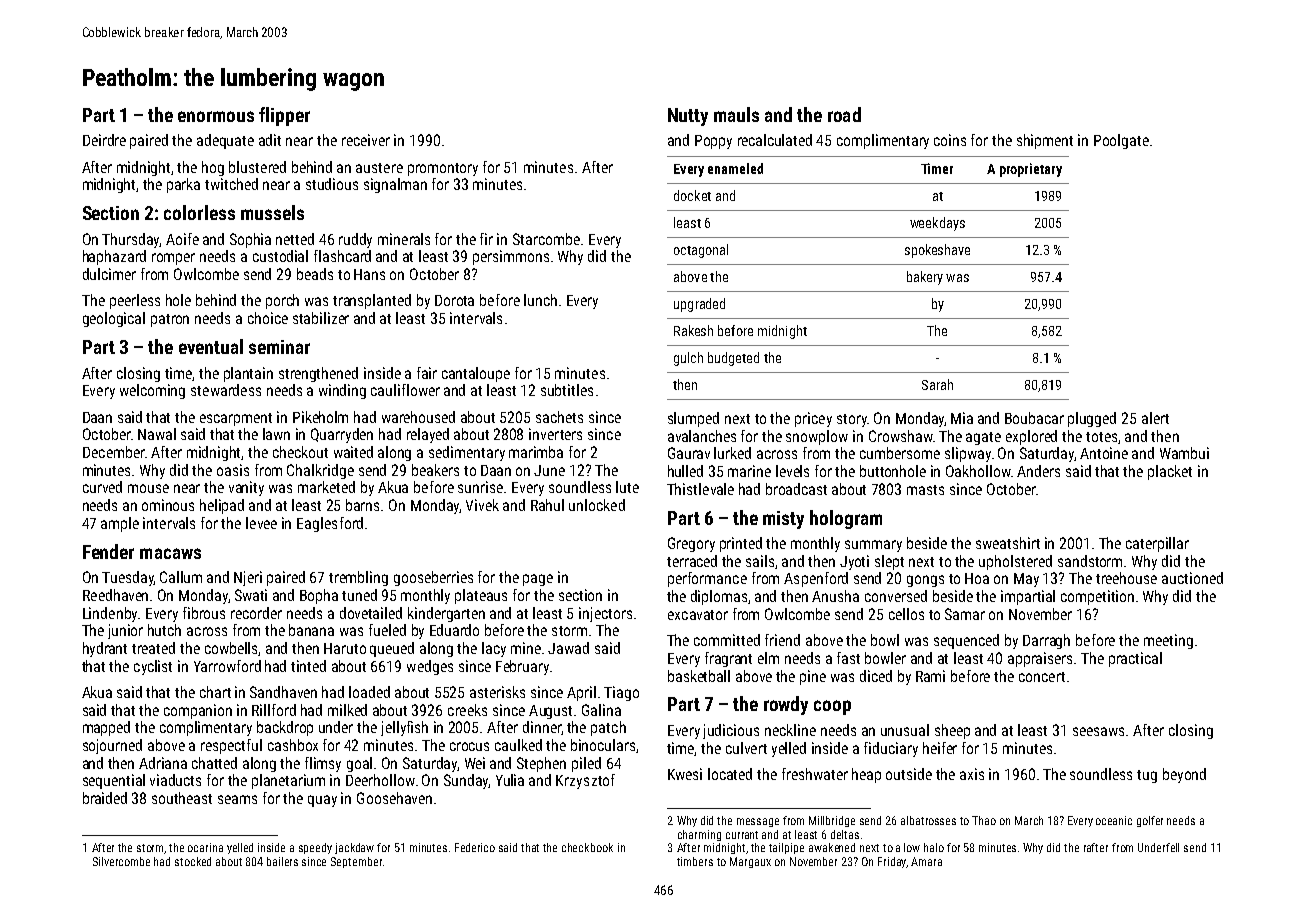 The image size is (1308, 924). Describe the element at coordinates (950, 140) in the screenshot. I see `coins` at that location.
